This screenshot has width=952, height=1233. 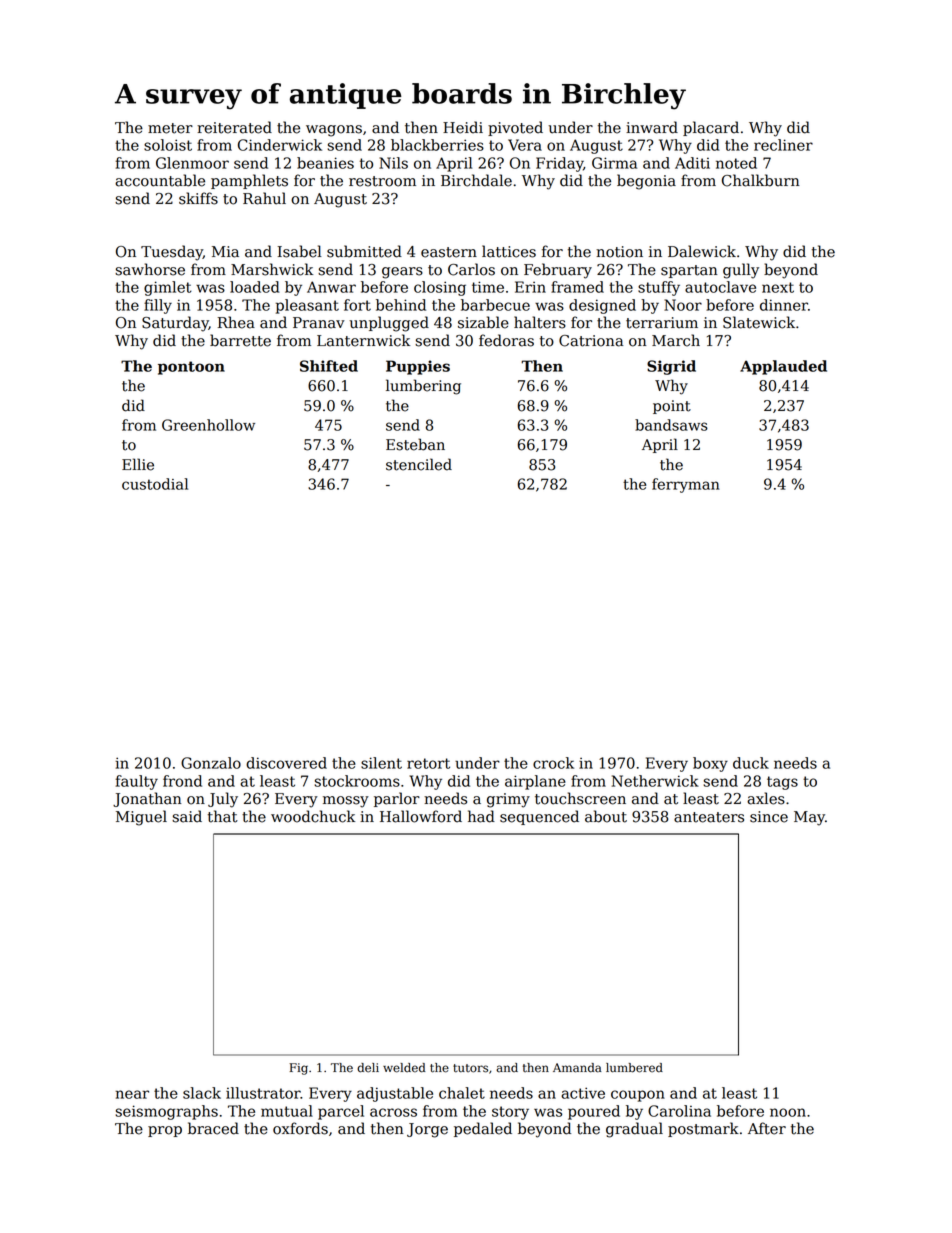 I want to click on tutors, so click(x=470, y=1068).
